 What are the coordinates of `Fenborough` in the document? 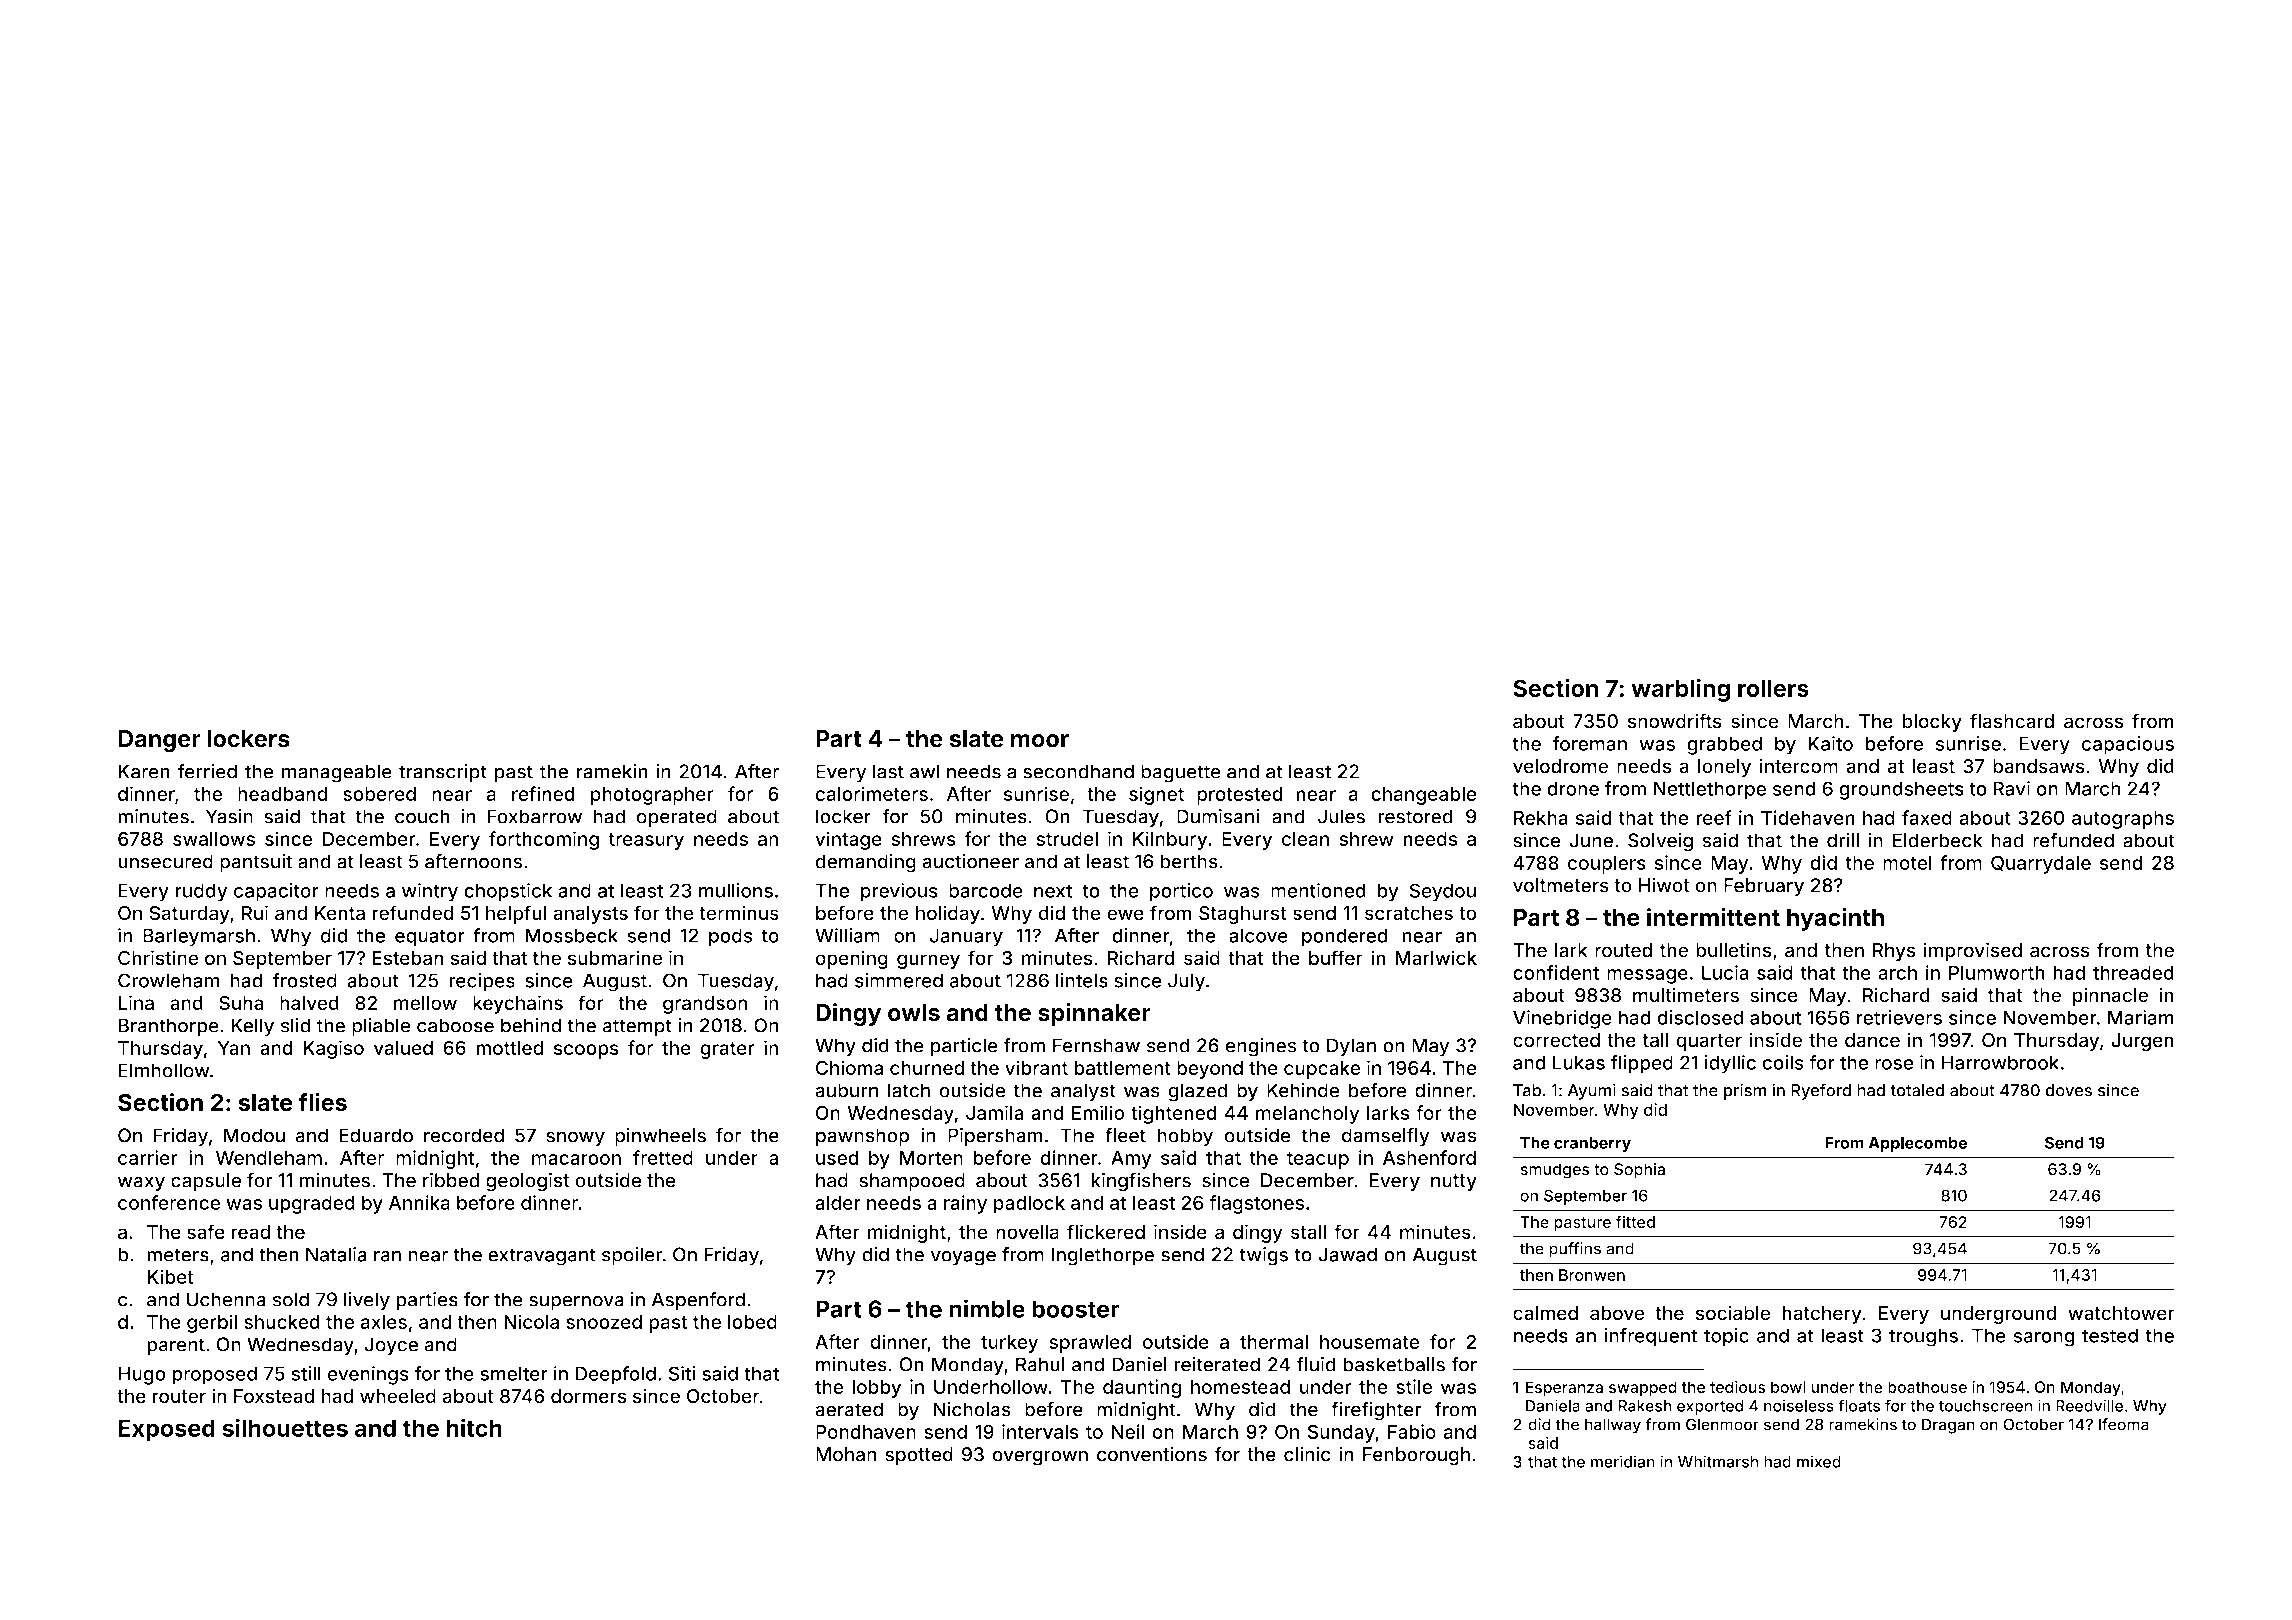 It's located at (1416, 1456).
